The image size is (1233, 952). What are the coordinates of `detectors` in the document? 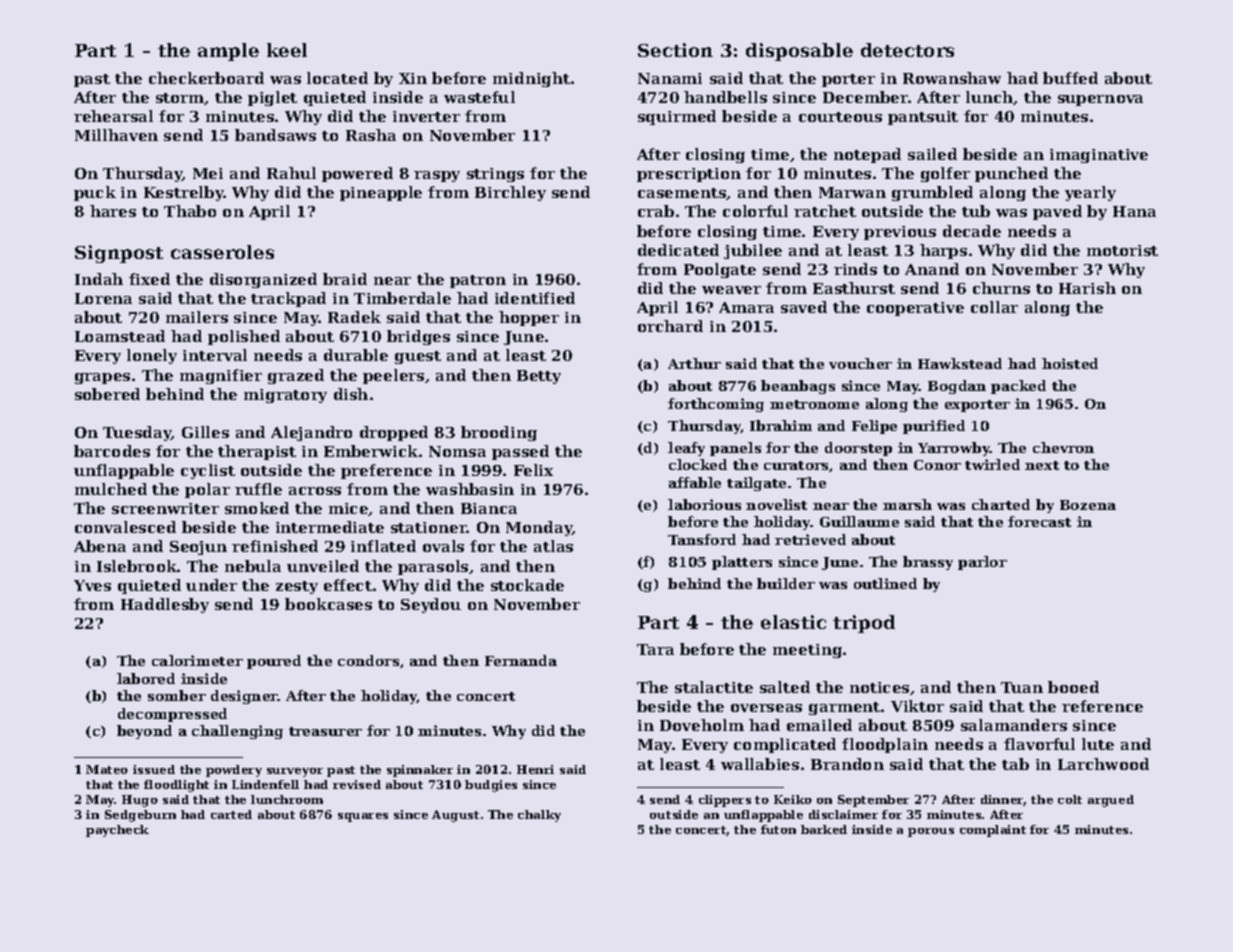 It's located at (907, 50).
